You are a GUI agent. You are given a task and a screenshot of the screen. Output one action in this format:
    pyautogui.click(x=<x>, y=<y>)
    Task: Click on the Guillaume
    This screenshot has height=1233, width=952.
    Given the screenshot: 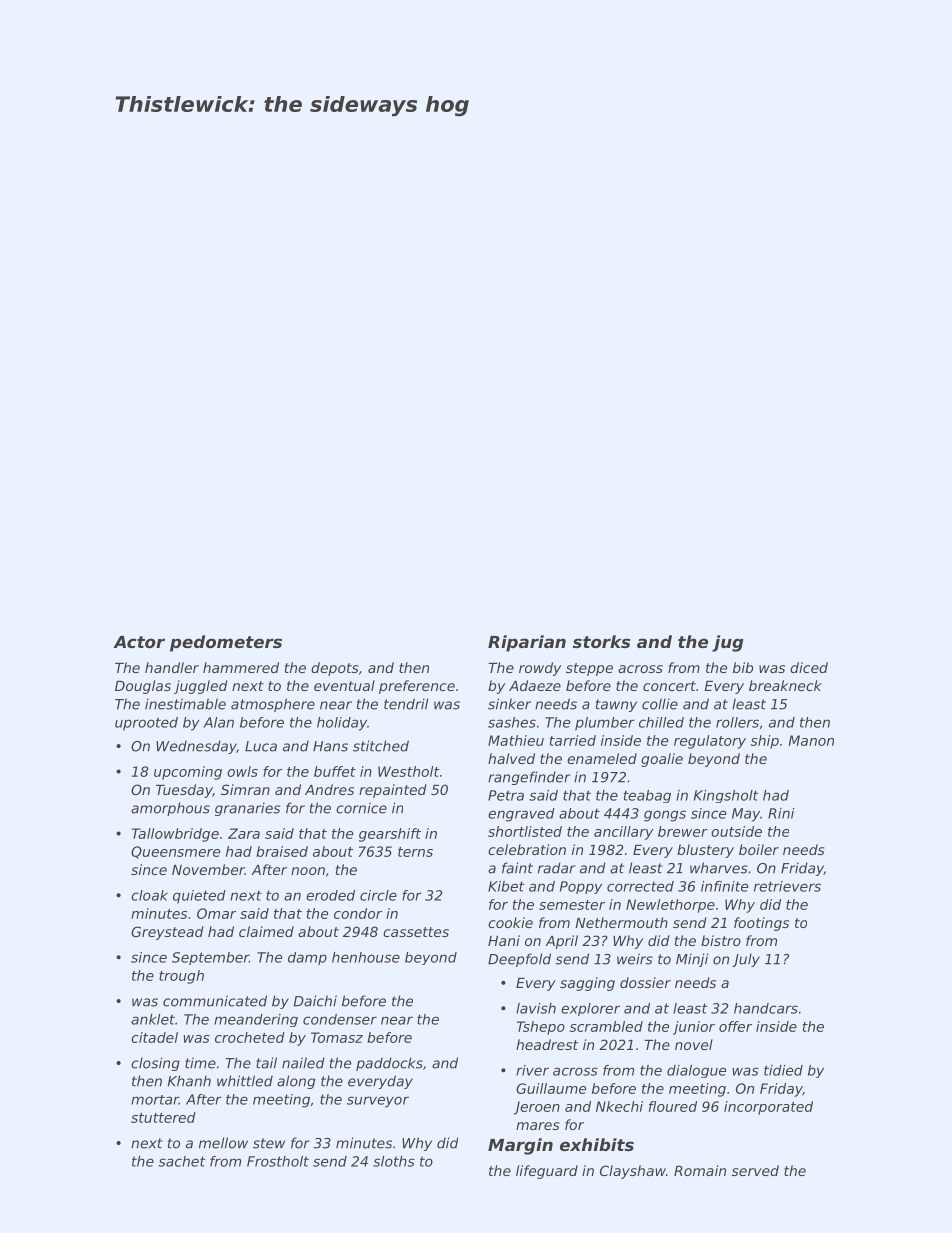 What is the action you would take?
    pyautogui.click(x=551, y=1088)
